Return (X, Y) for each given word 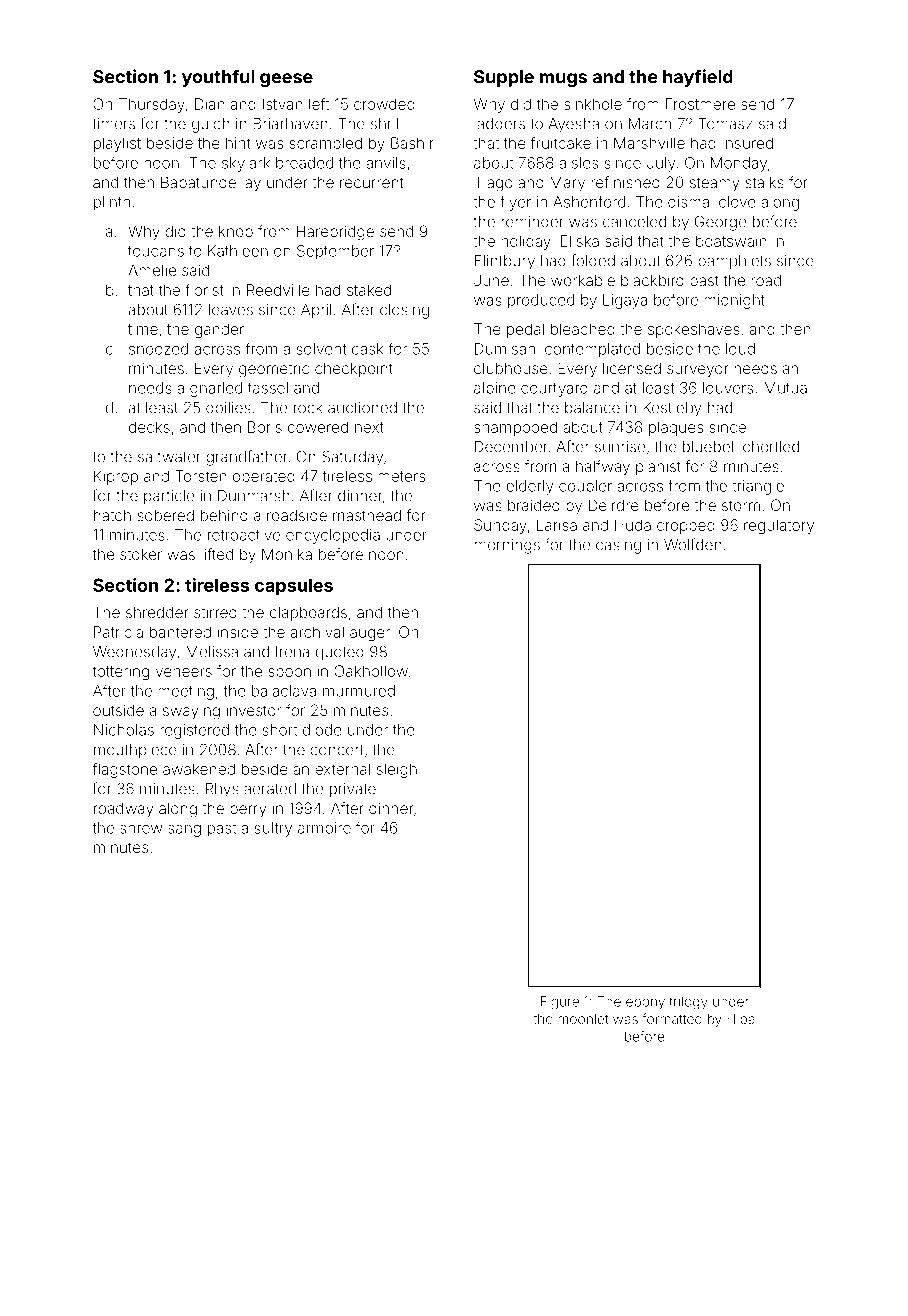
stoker (141, 554)
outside (118, 710)
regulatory (779, 526)
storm (741, 505)
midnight (734, 301)
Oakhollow (371, 671)
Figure (560, 1003)
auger (370, 635)
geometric (274, 370)
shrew (141, 828)
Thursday (152, 105)
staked (369, 290)
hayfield (698, 78)
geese (286, 80)
